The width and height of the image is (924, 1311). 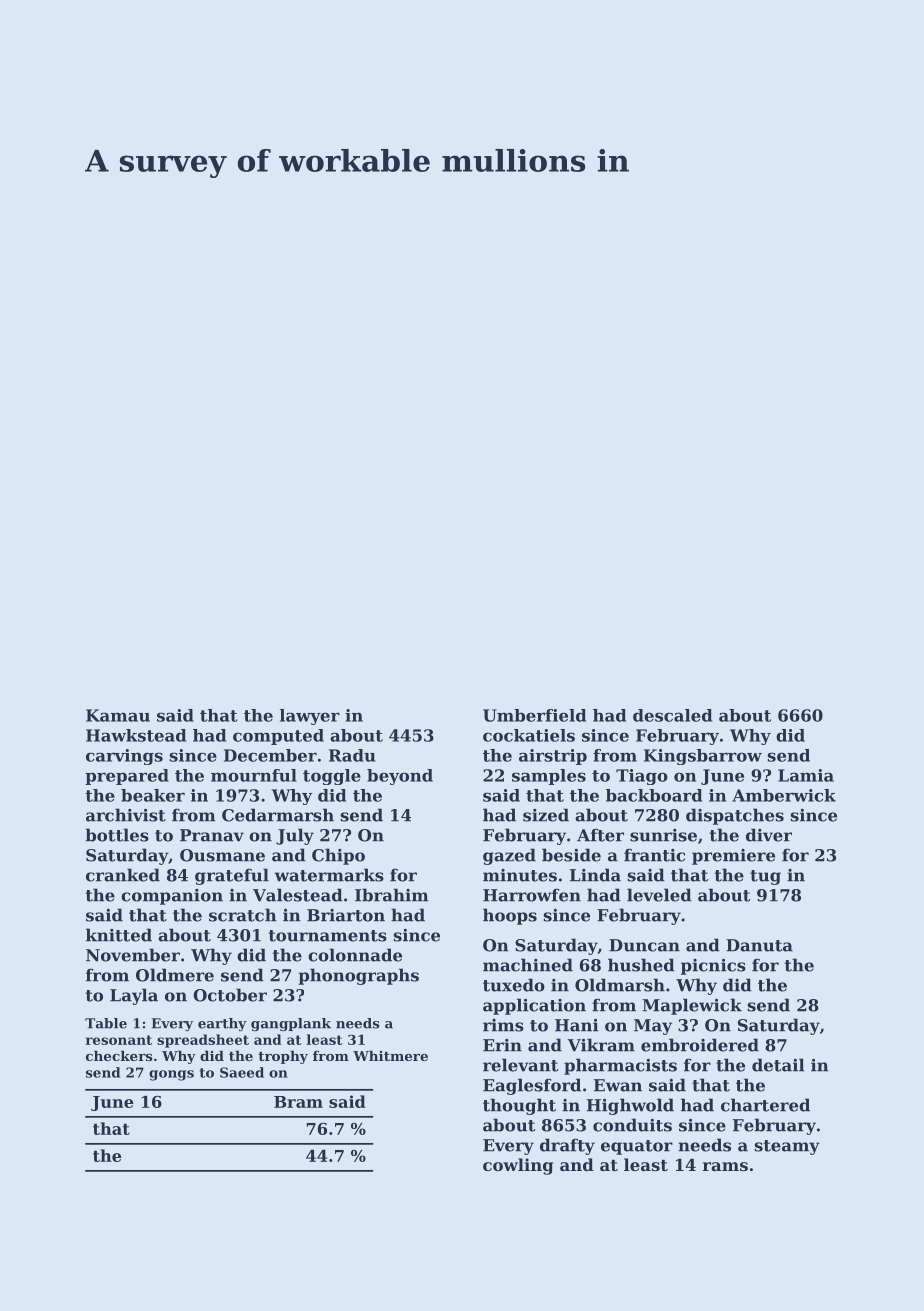 What do you see at coordinates (518, 1166) in the image?
I see `cowling` at bounding box center [518, 1166].
